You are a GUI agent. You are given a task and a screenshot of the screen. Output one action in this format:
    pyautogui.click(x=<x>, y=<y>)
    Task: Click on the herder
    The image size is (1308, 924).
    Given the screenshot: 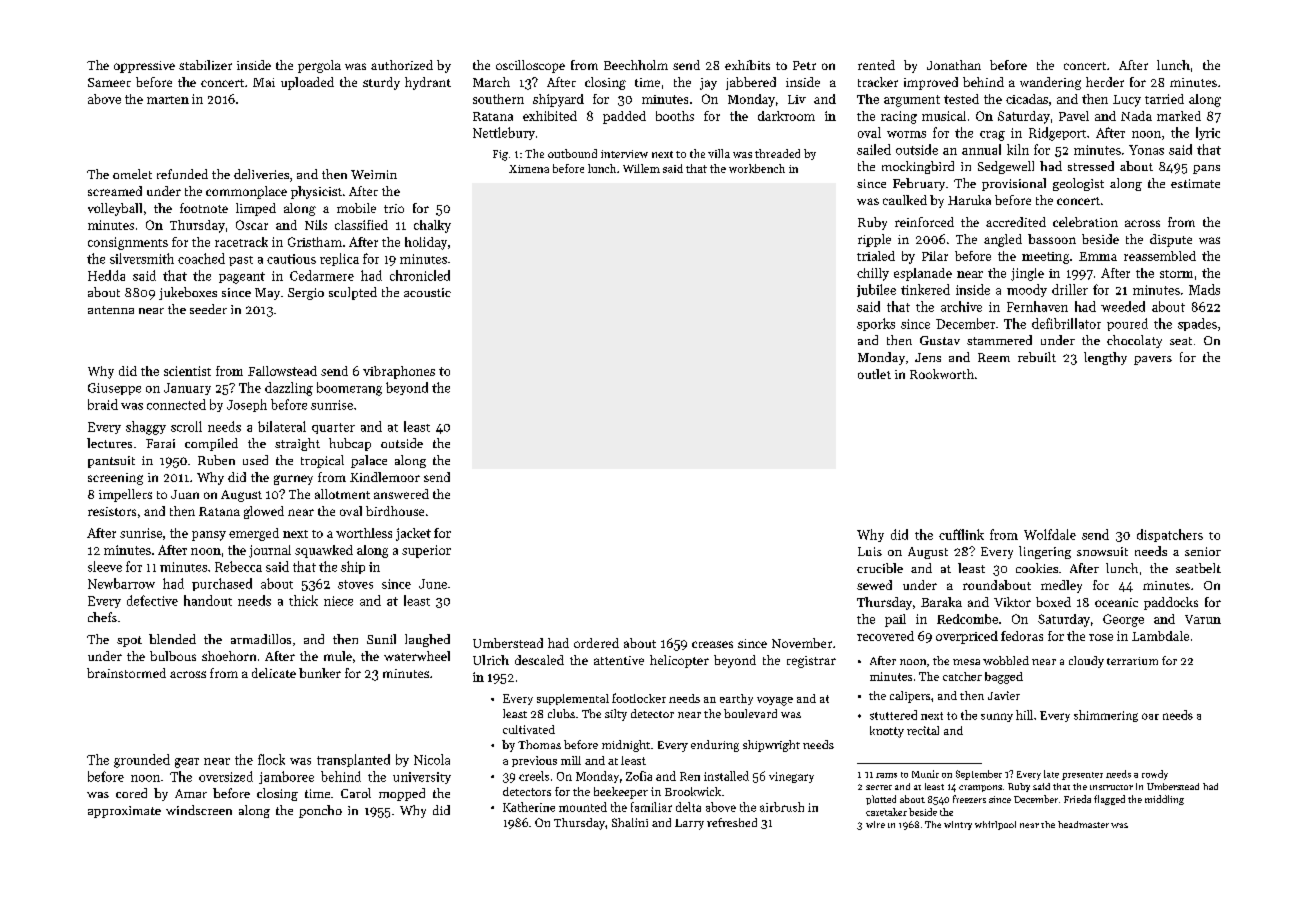 What is the action you would take?
    pyautogui.click(x=1105, y=82)
